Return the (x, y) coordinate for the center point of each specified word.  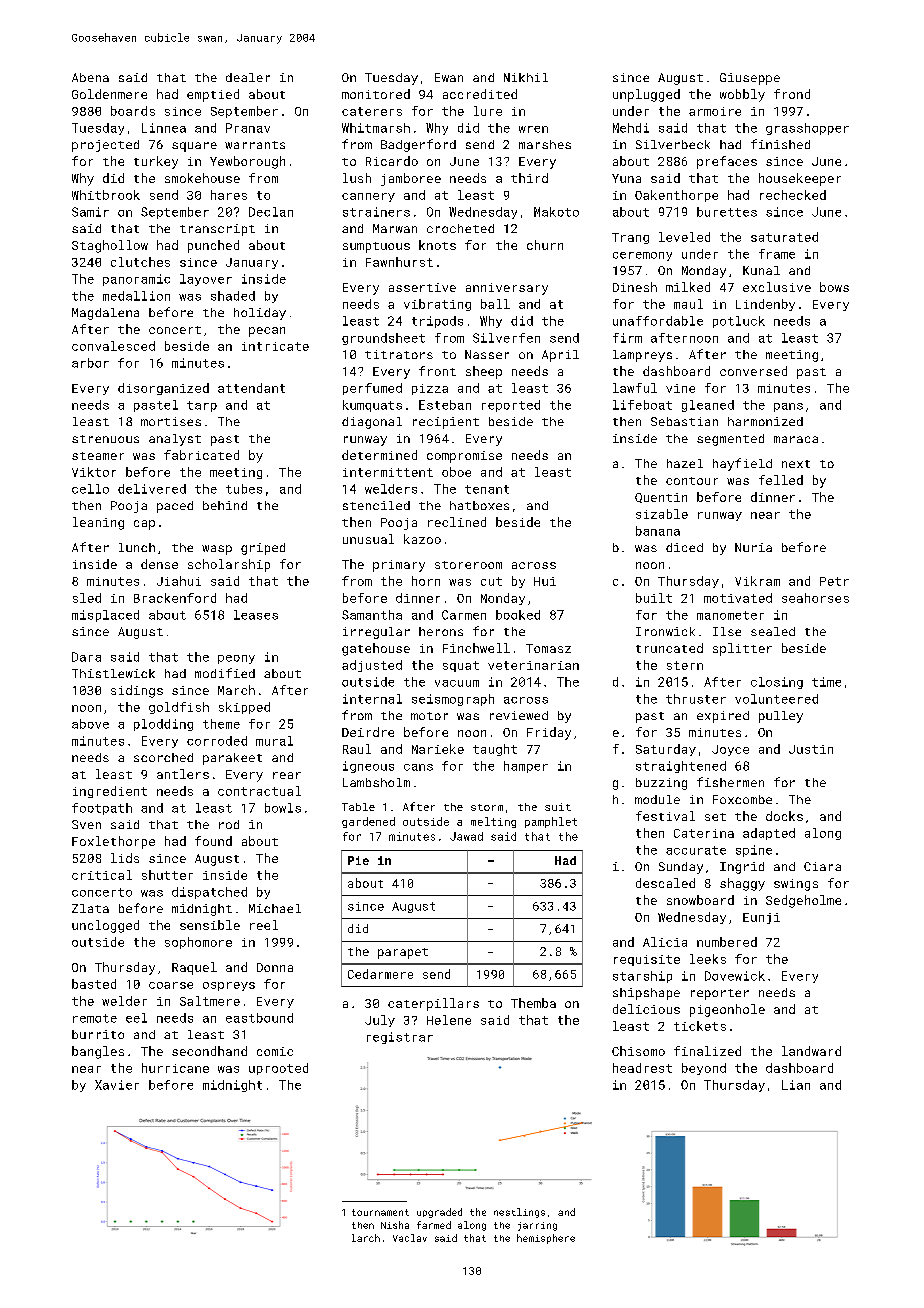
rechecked (793, 195)
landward (811, 1051)
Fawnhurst (399, 262)
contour (692, 481)
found (213, 841)
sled (87, 598)
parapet (403, 953)
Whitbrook (106, 195)
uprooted (278, 1069)
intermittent (388, 472)
